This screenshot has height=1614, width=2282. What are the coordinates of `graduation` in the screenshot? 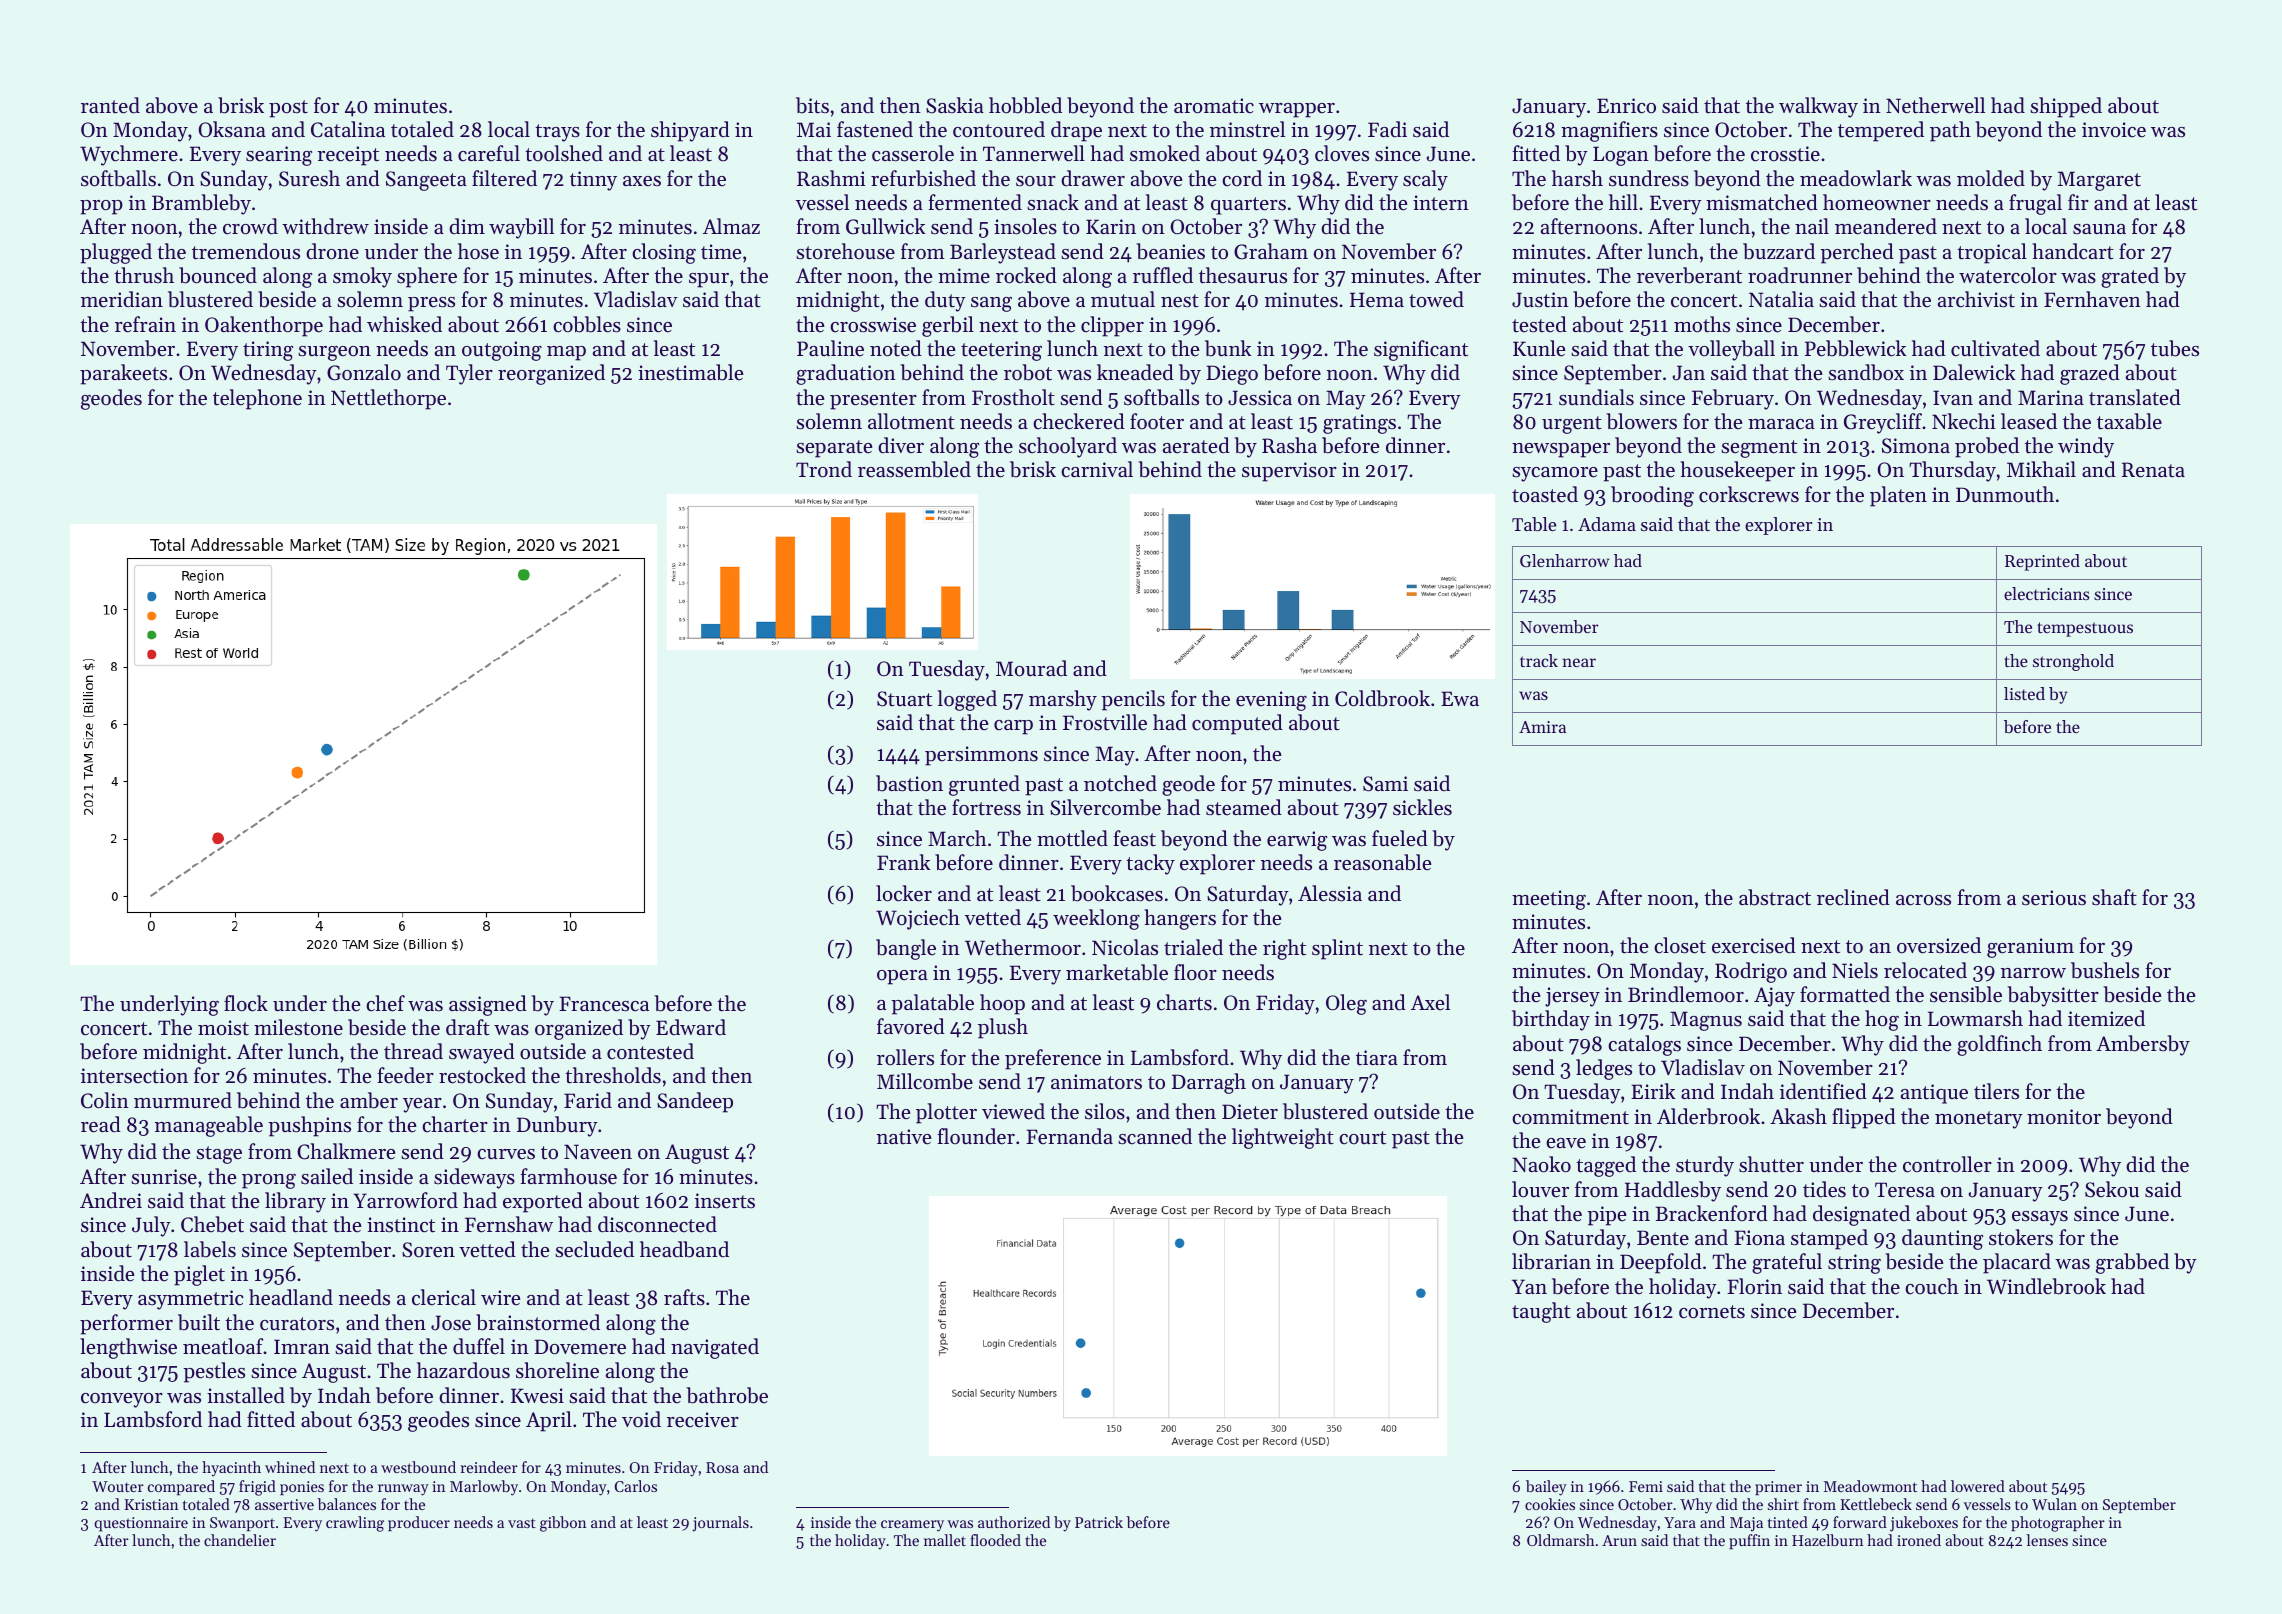 It's located at (846, 374).
